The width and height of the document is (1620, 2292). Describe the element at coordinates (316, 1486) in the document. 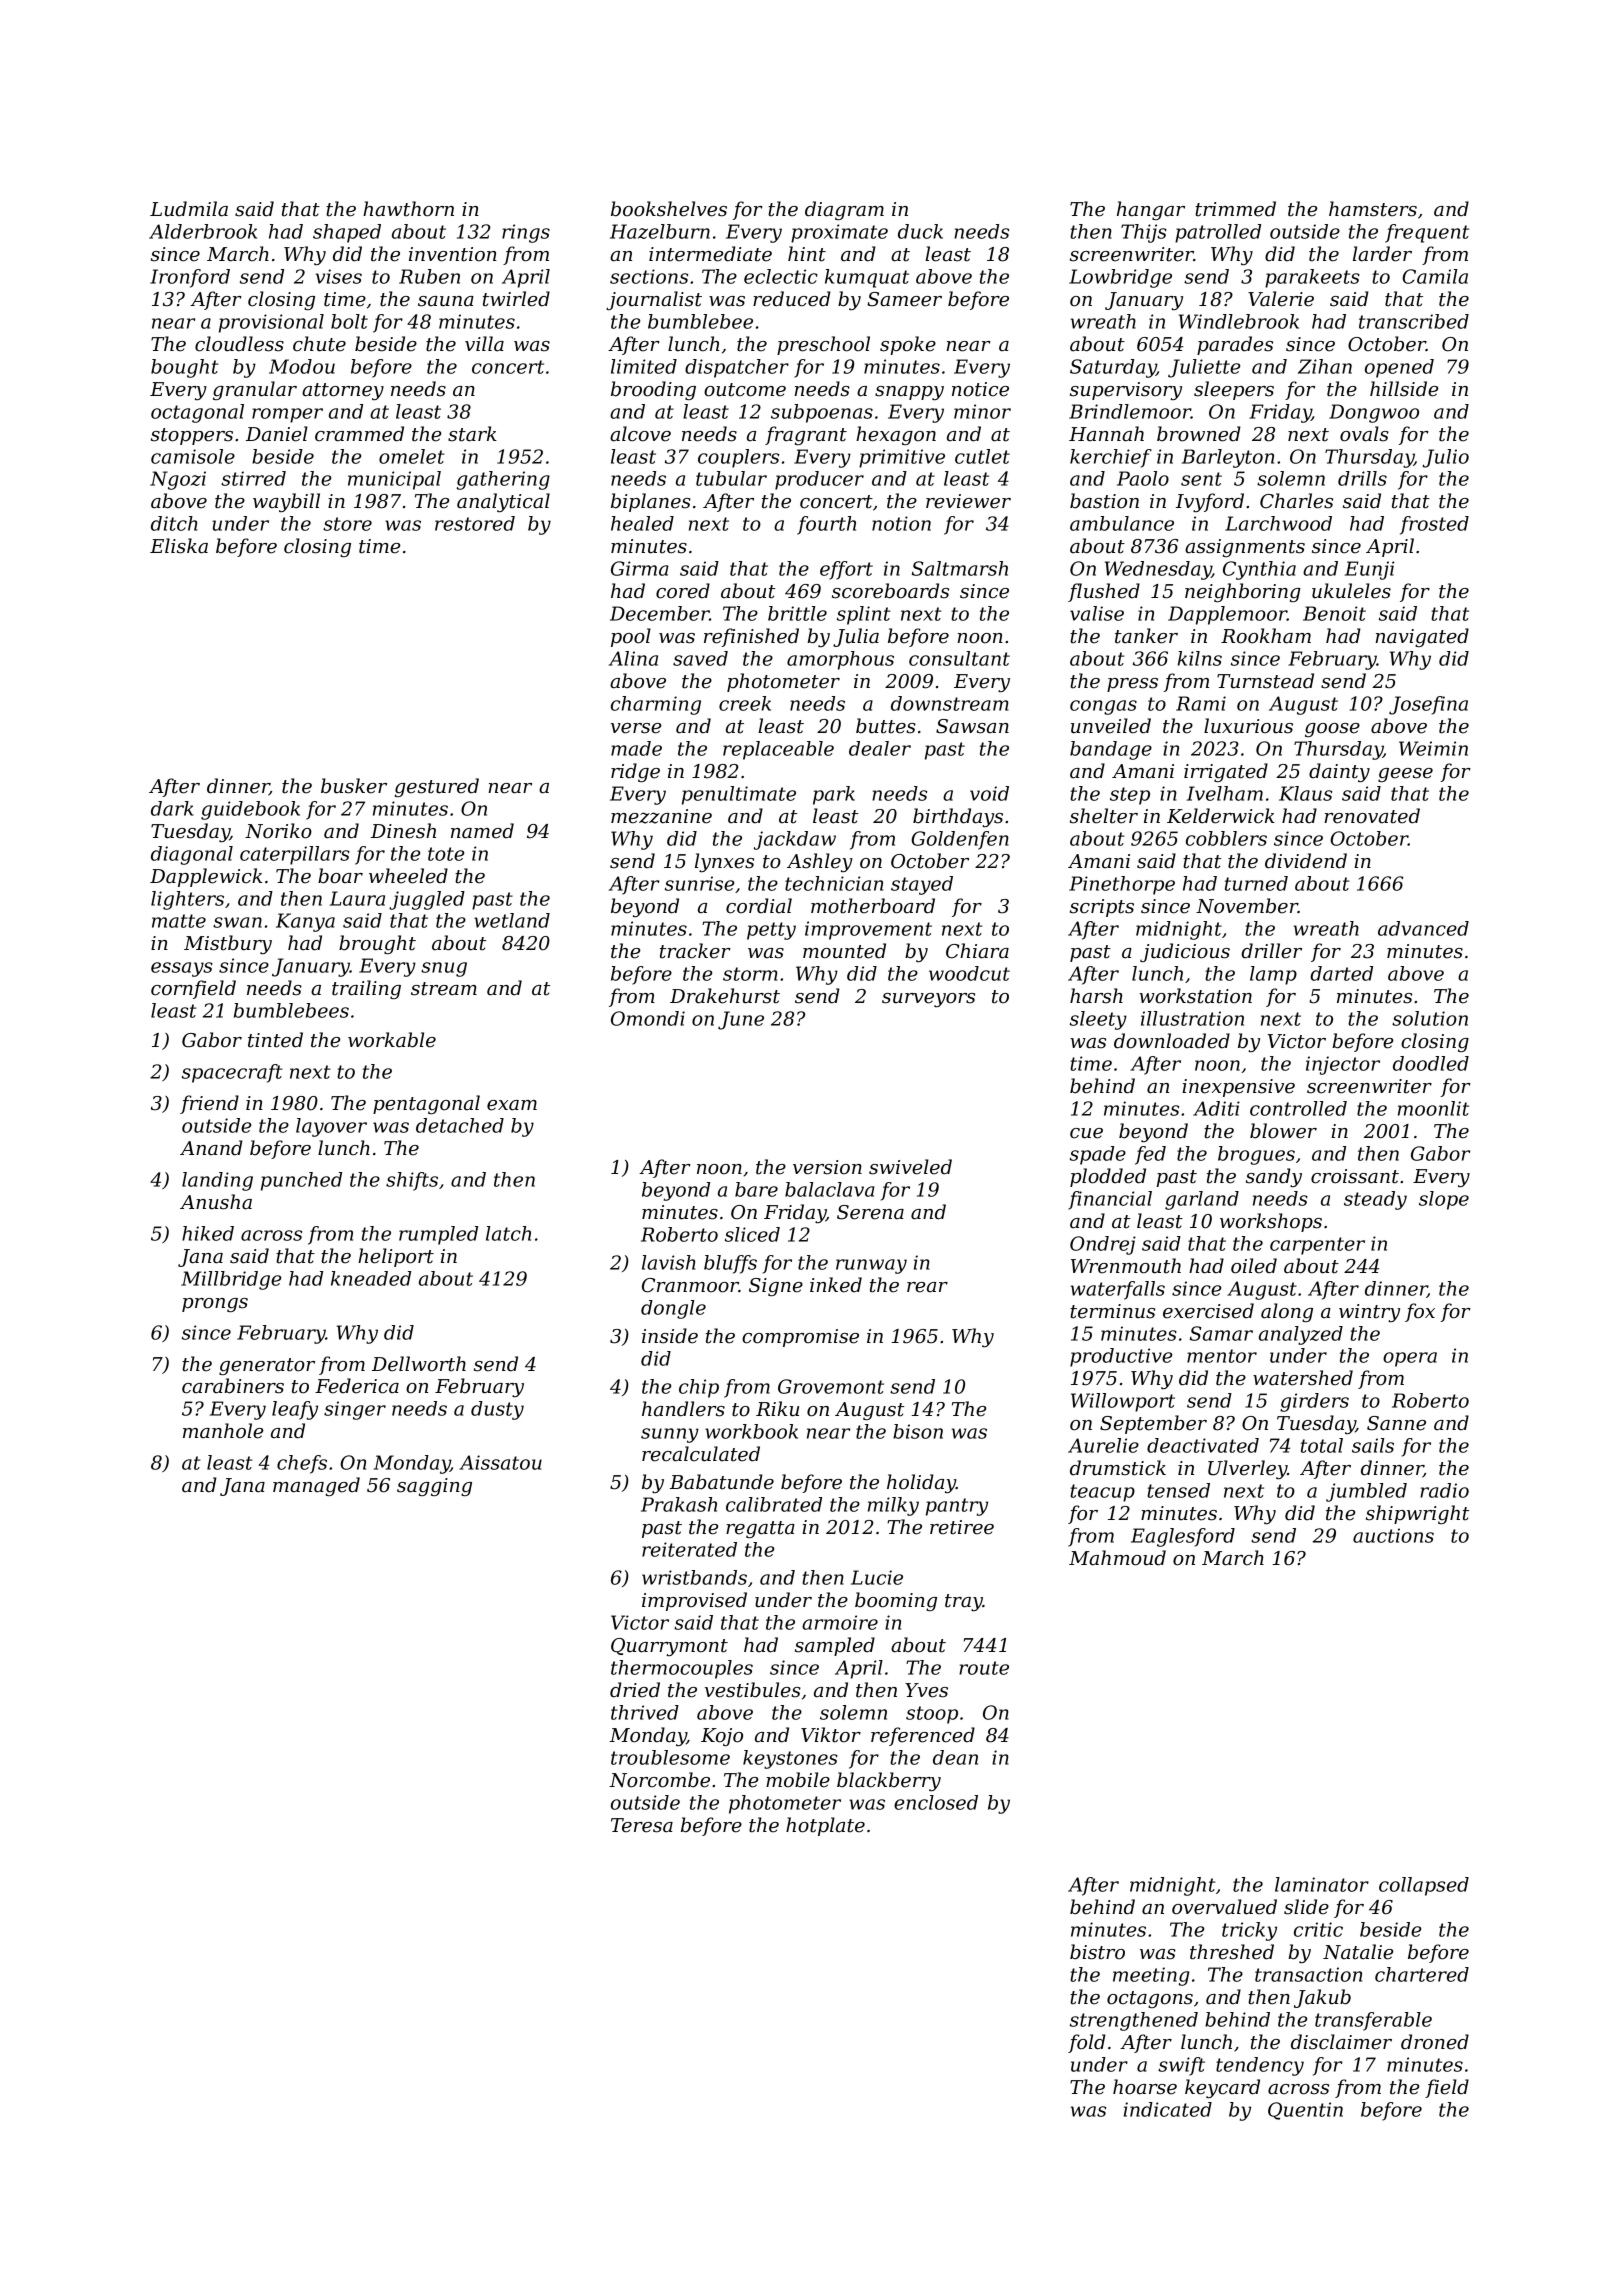

I see `managed` at that location.
